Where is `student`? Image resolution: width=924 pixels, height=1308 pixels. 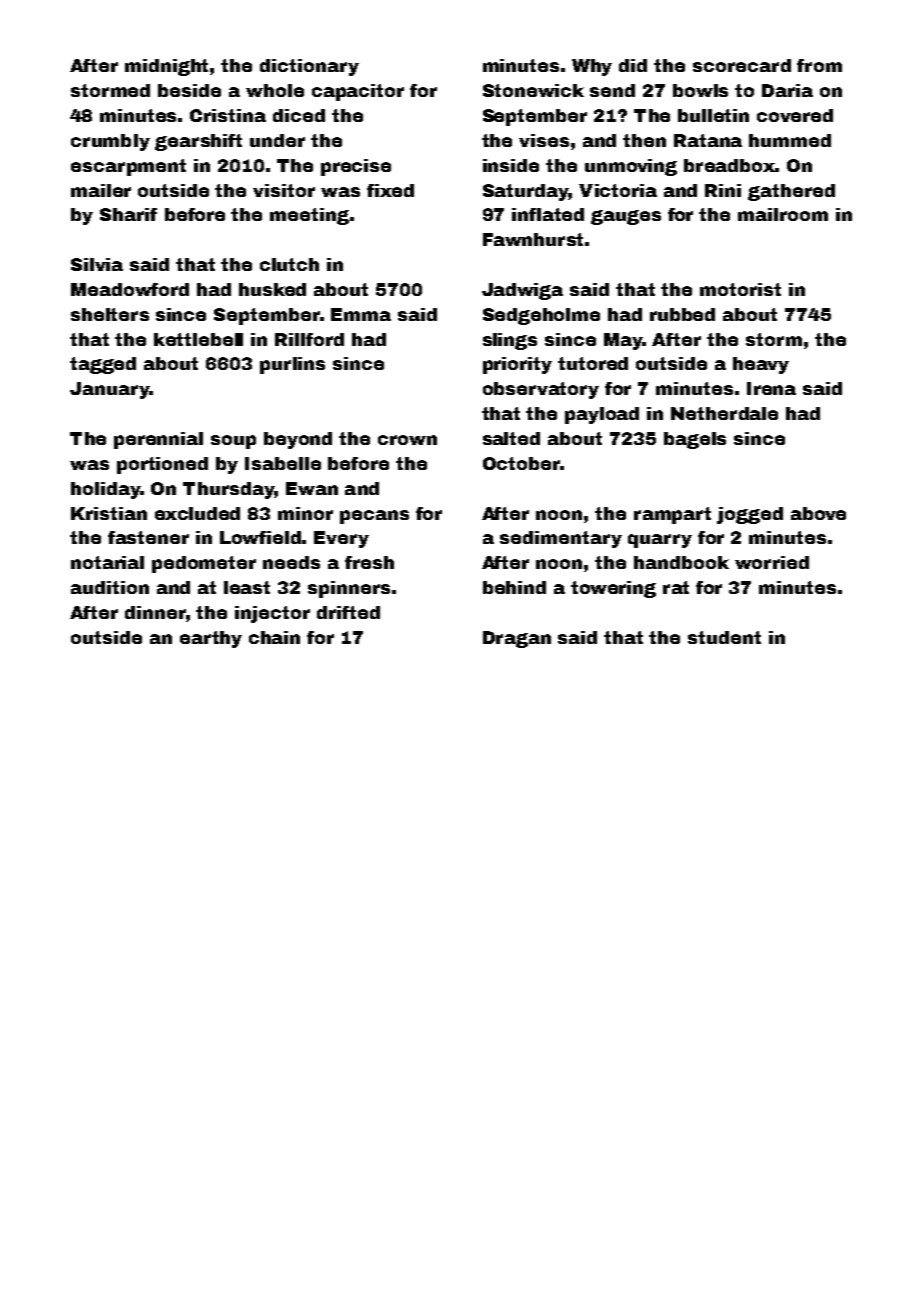 student is located at coordinates (724, 637).
